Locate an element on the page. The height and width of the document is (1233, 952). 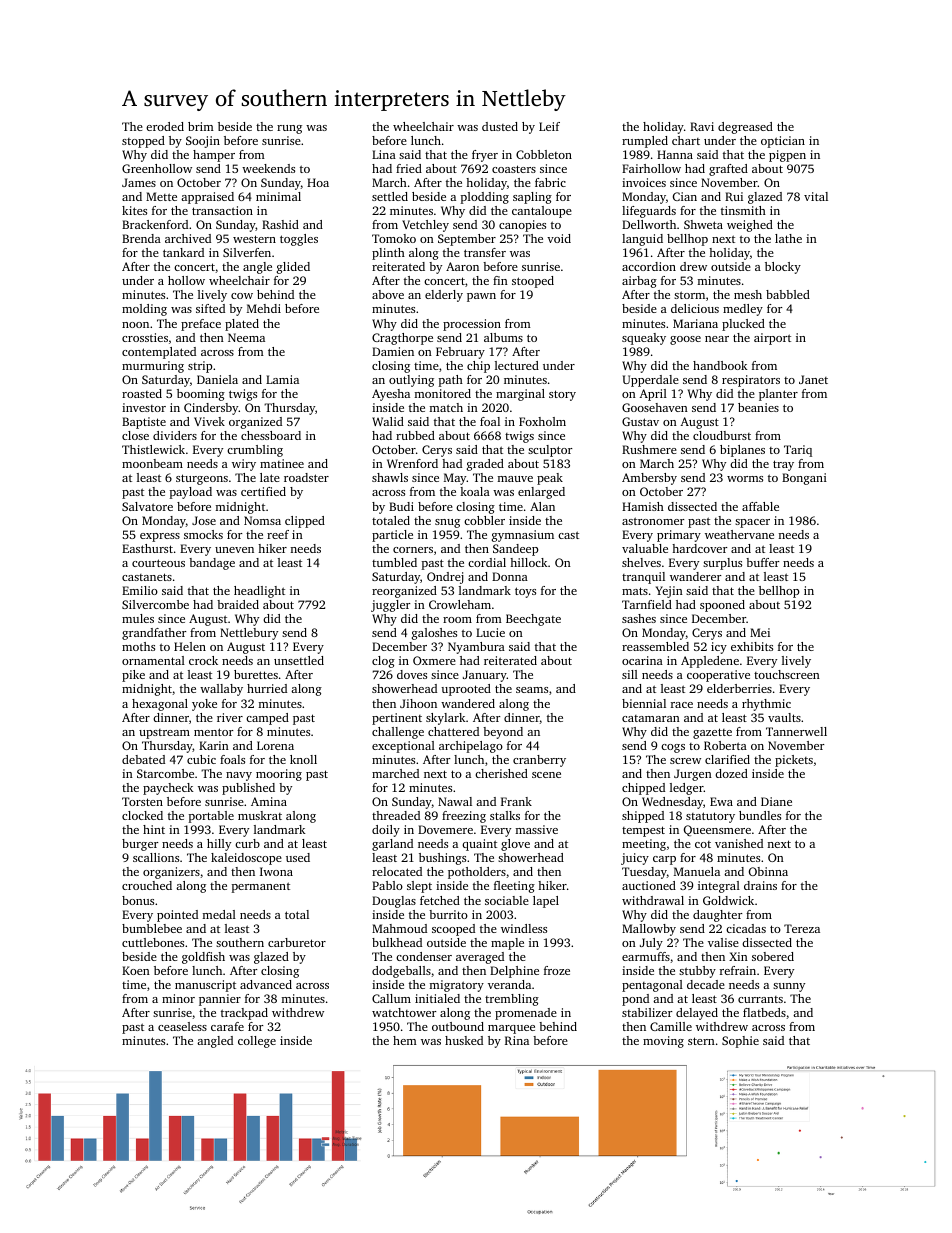
rung is located at coordinates (289, 129).
